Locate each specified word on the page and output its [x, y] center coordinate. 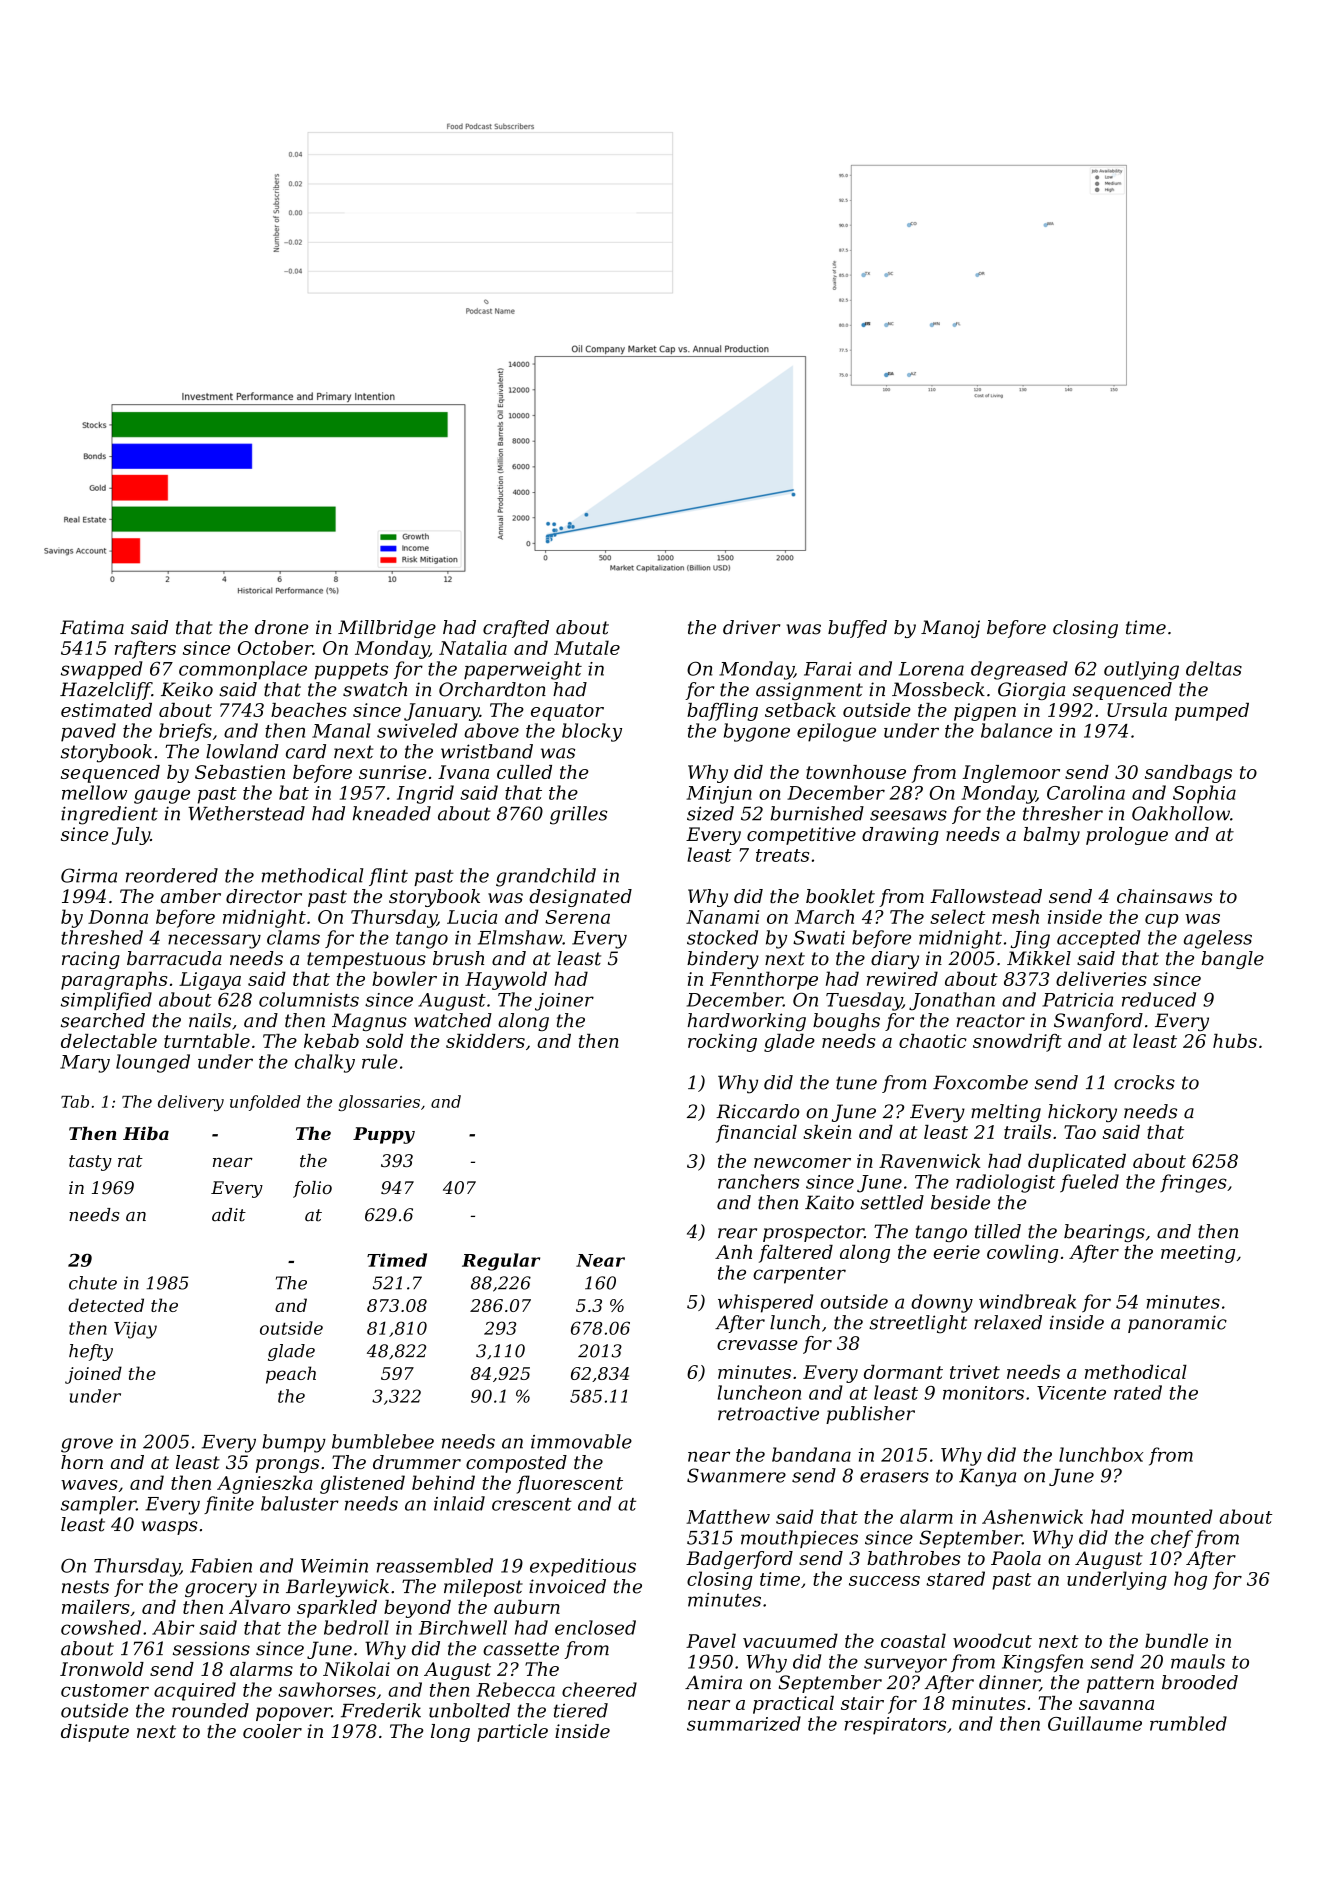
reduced [1159, 999]
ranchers [758, 1181]
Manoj [950, 629]
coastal [913, 1640]
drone [282, 627]
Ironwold [102, 1669]
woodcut [992, 1640]
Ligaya [210, 981]
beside [960, 1202]
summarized [744, 1723]
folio [312, 1189]
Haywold [506, 980]
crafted [516, 629]
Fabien [221, 1565]
